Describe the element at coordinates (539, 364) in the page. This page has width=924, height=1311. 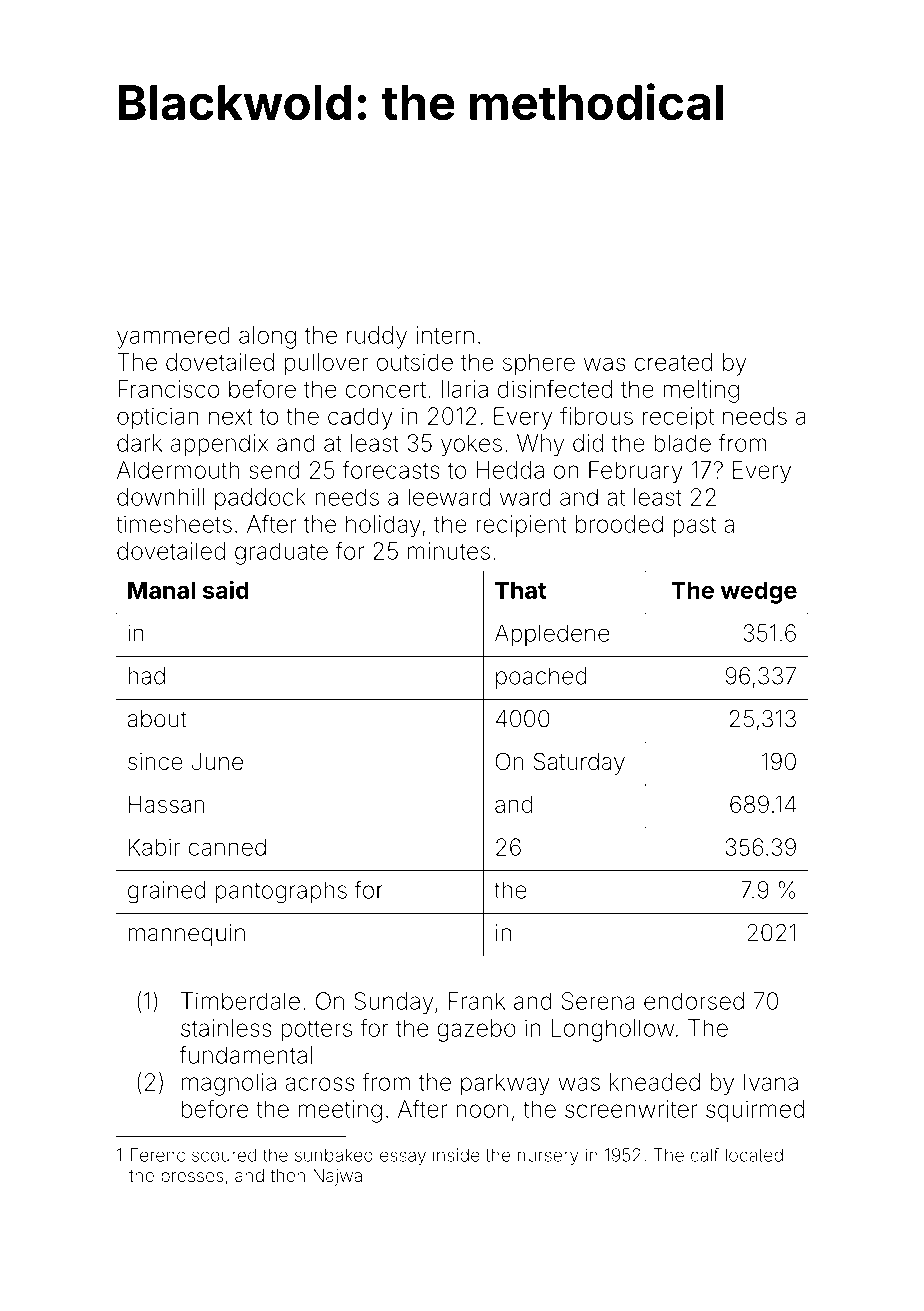
I see `sphere` at that location.
